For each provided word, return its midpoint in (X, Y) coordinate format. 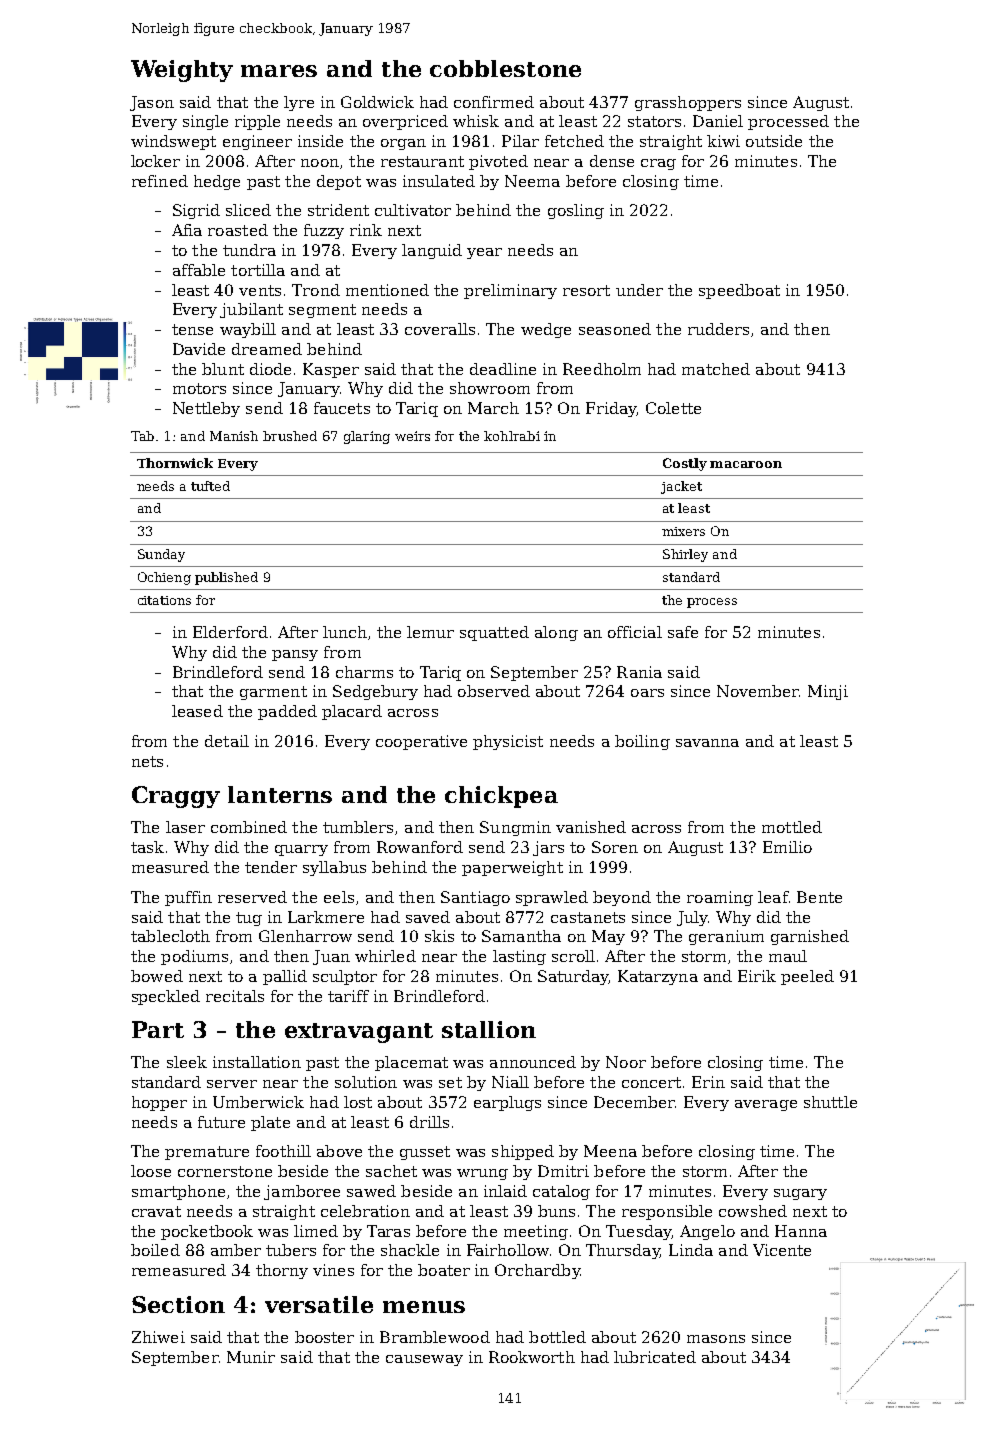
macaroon (746, 464)
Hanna (801, 1231)
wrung (482, 1174)
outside (774, 141)
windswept (173, 142)
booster (324, 1337)
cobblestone (505, 68)
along (556, 633)
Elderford (230, 632)
